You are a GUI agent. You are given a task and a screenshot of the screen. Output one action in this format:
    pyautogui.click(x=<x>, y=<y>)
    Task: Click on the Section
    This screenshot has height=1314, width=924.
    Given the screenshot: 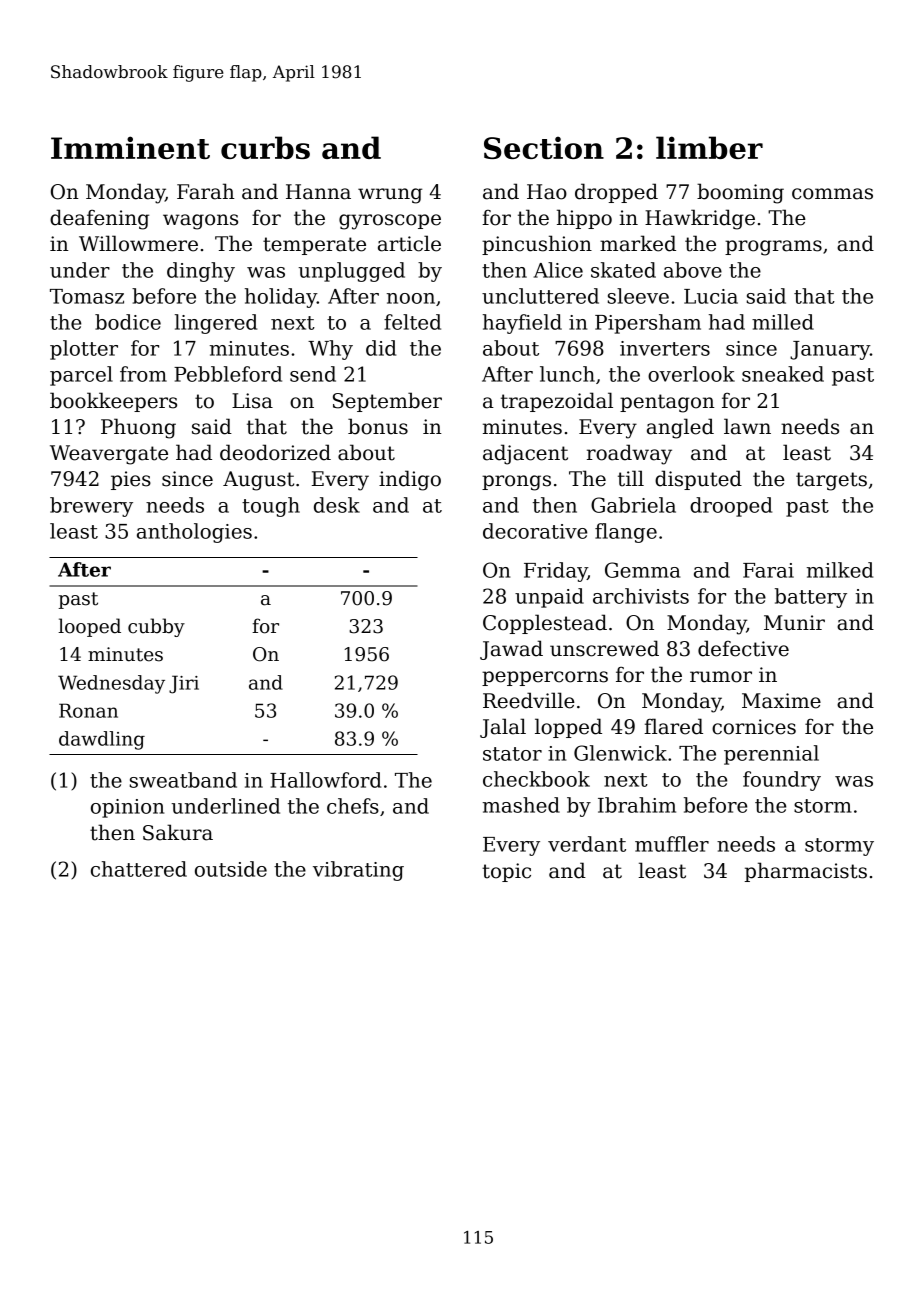 What is the action you would take?
    pyautogui.click(x=544, y=147)
